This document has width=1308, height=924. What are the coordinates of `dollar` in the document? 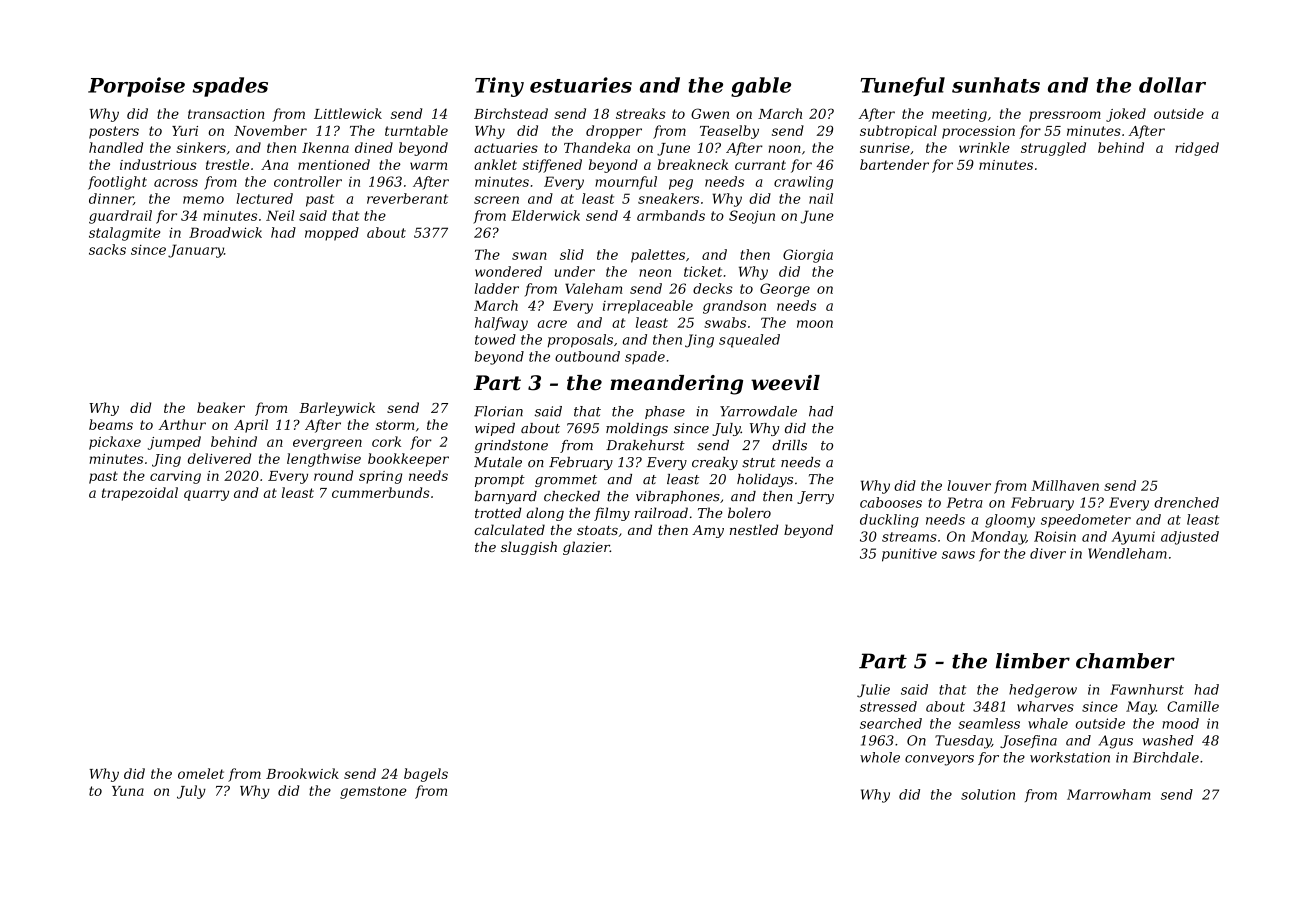 It's located at (1172, 85).
